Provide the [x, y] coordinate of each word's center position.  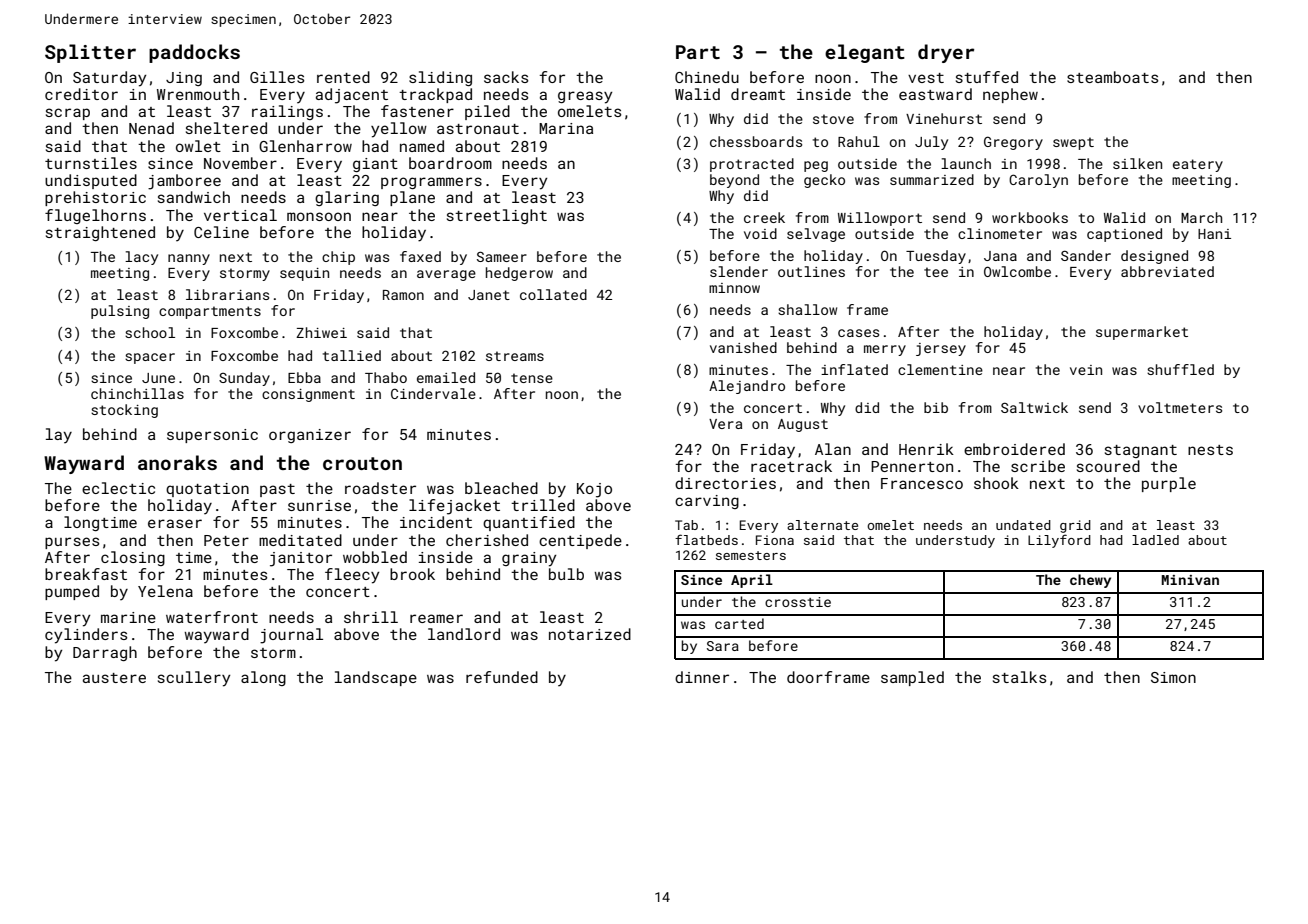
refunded [502, 677]
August [803, 425]
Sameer [502, 256]
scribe [1038, 466]
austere [114, 678]
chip [338, 258]
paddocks [194, 53]
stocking [124, 411]
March [1201, 217]
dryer [946, 53]
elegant [865, 53]
